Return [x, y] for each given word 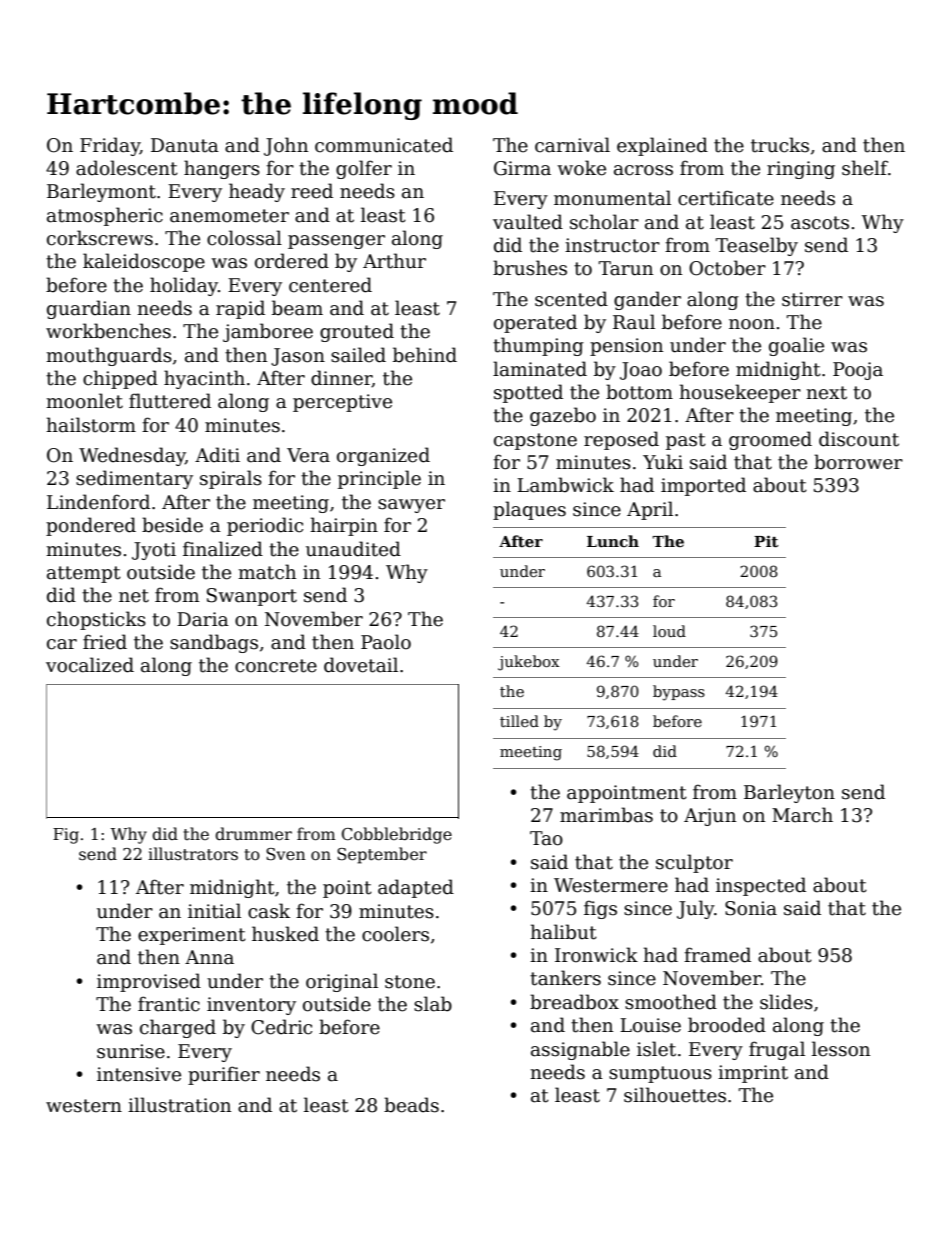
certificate [726, 198]
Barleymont [101, 192]
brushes [530, 268]
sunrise [131, 1051]
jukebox [529, 663]
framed [717, 955]
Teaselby [757, 246]
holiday [184, 286]
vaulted [528, 222]
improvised [149, 982]
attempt [84, 574]
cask [269, 911]
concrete [276, 666]
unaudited [353, 549]
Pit [766, 541]
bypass [679, 693]
